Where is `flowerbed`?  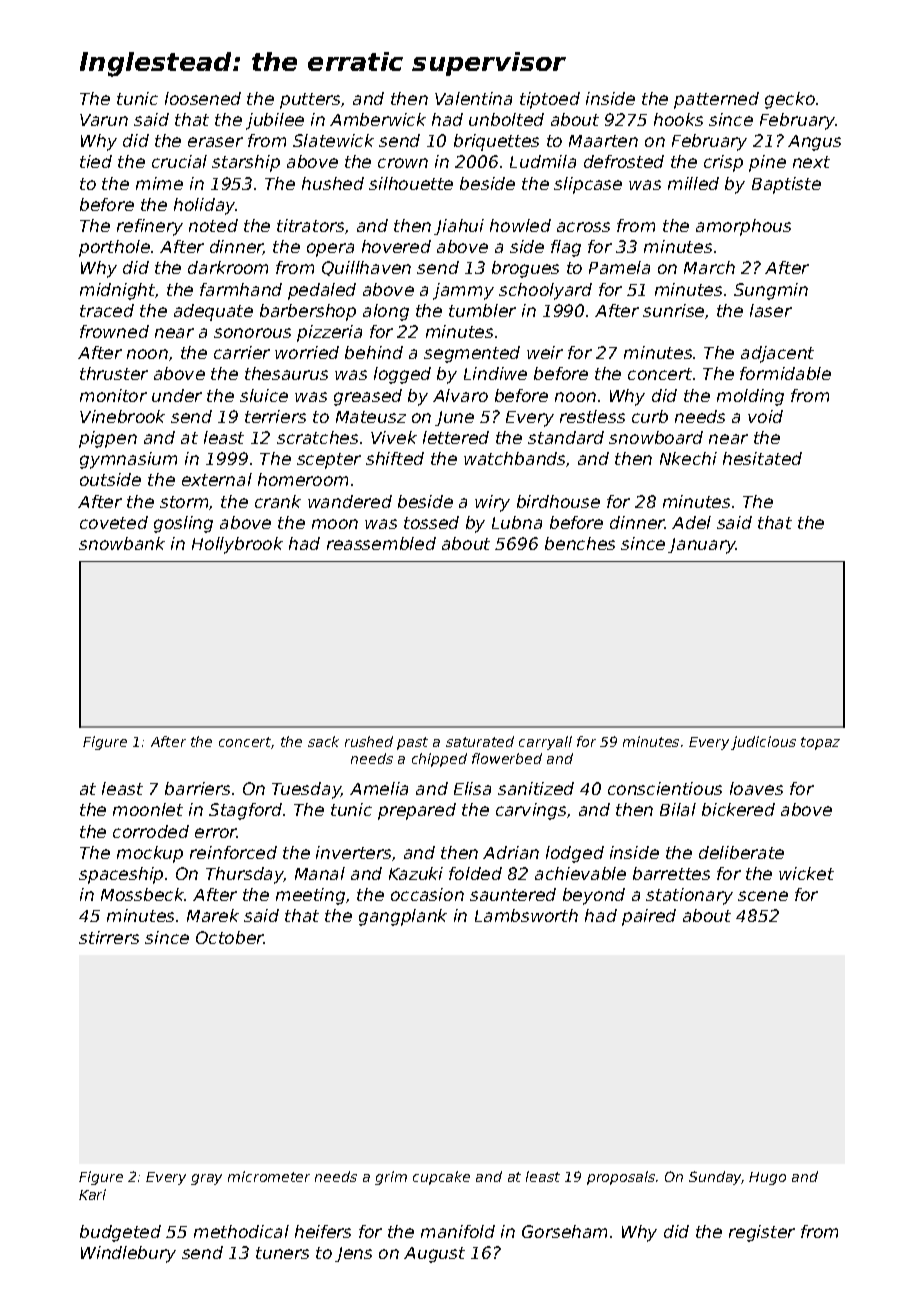
flowerbed is located at coordinates (507, 758).
